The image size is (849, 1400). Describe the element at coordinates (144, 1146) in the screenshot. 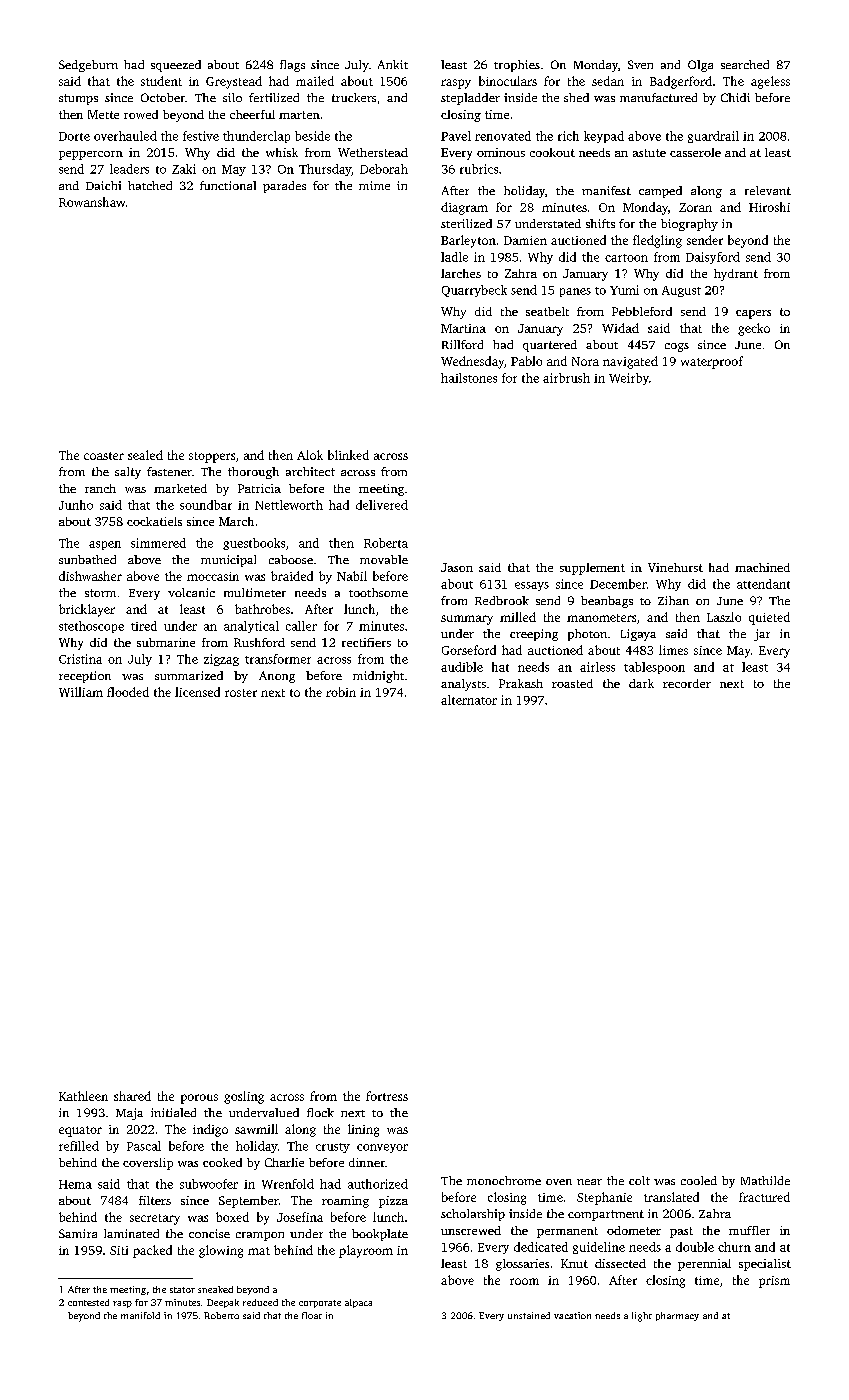

I see `Pascal` at that location.
